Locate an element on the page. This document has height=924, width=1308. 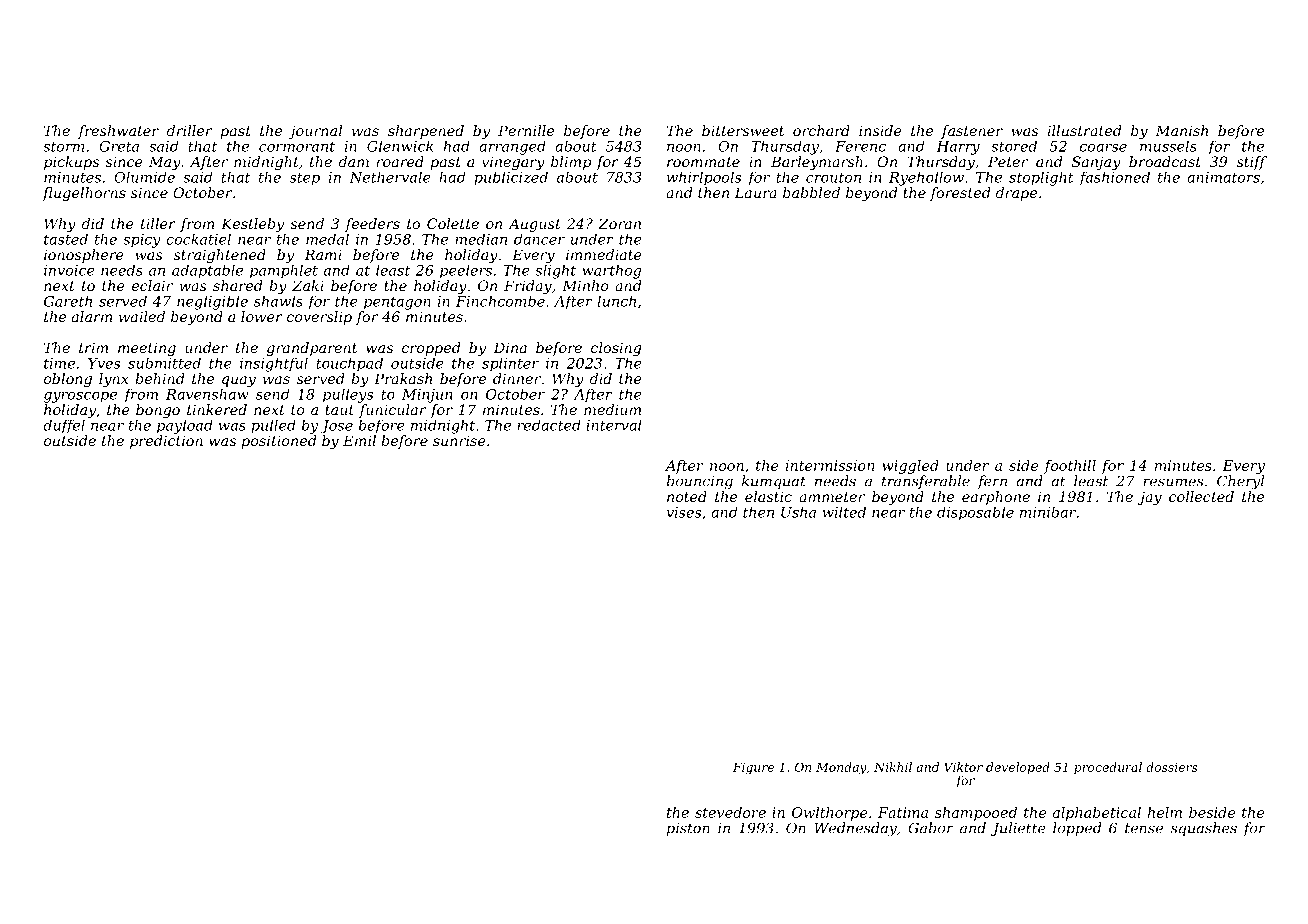
collected is located at coordinates (1201, 496).
